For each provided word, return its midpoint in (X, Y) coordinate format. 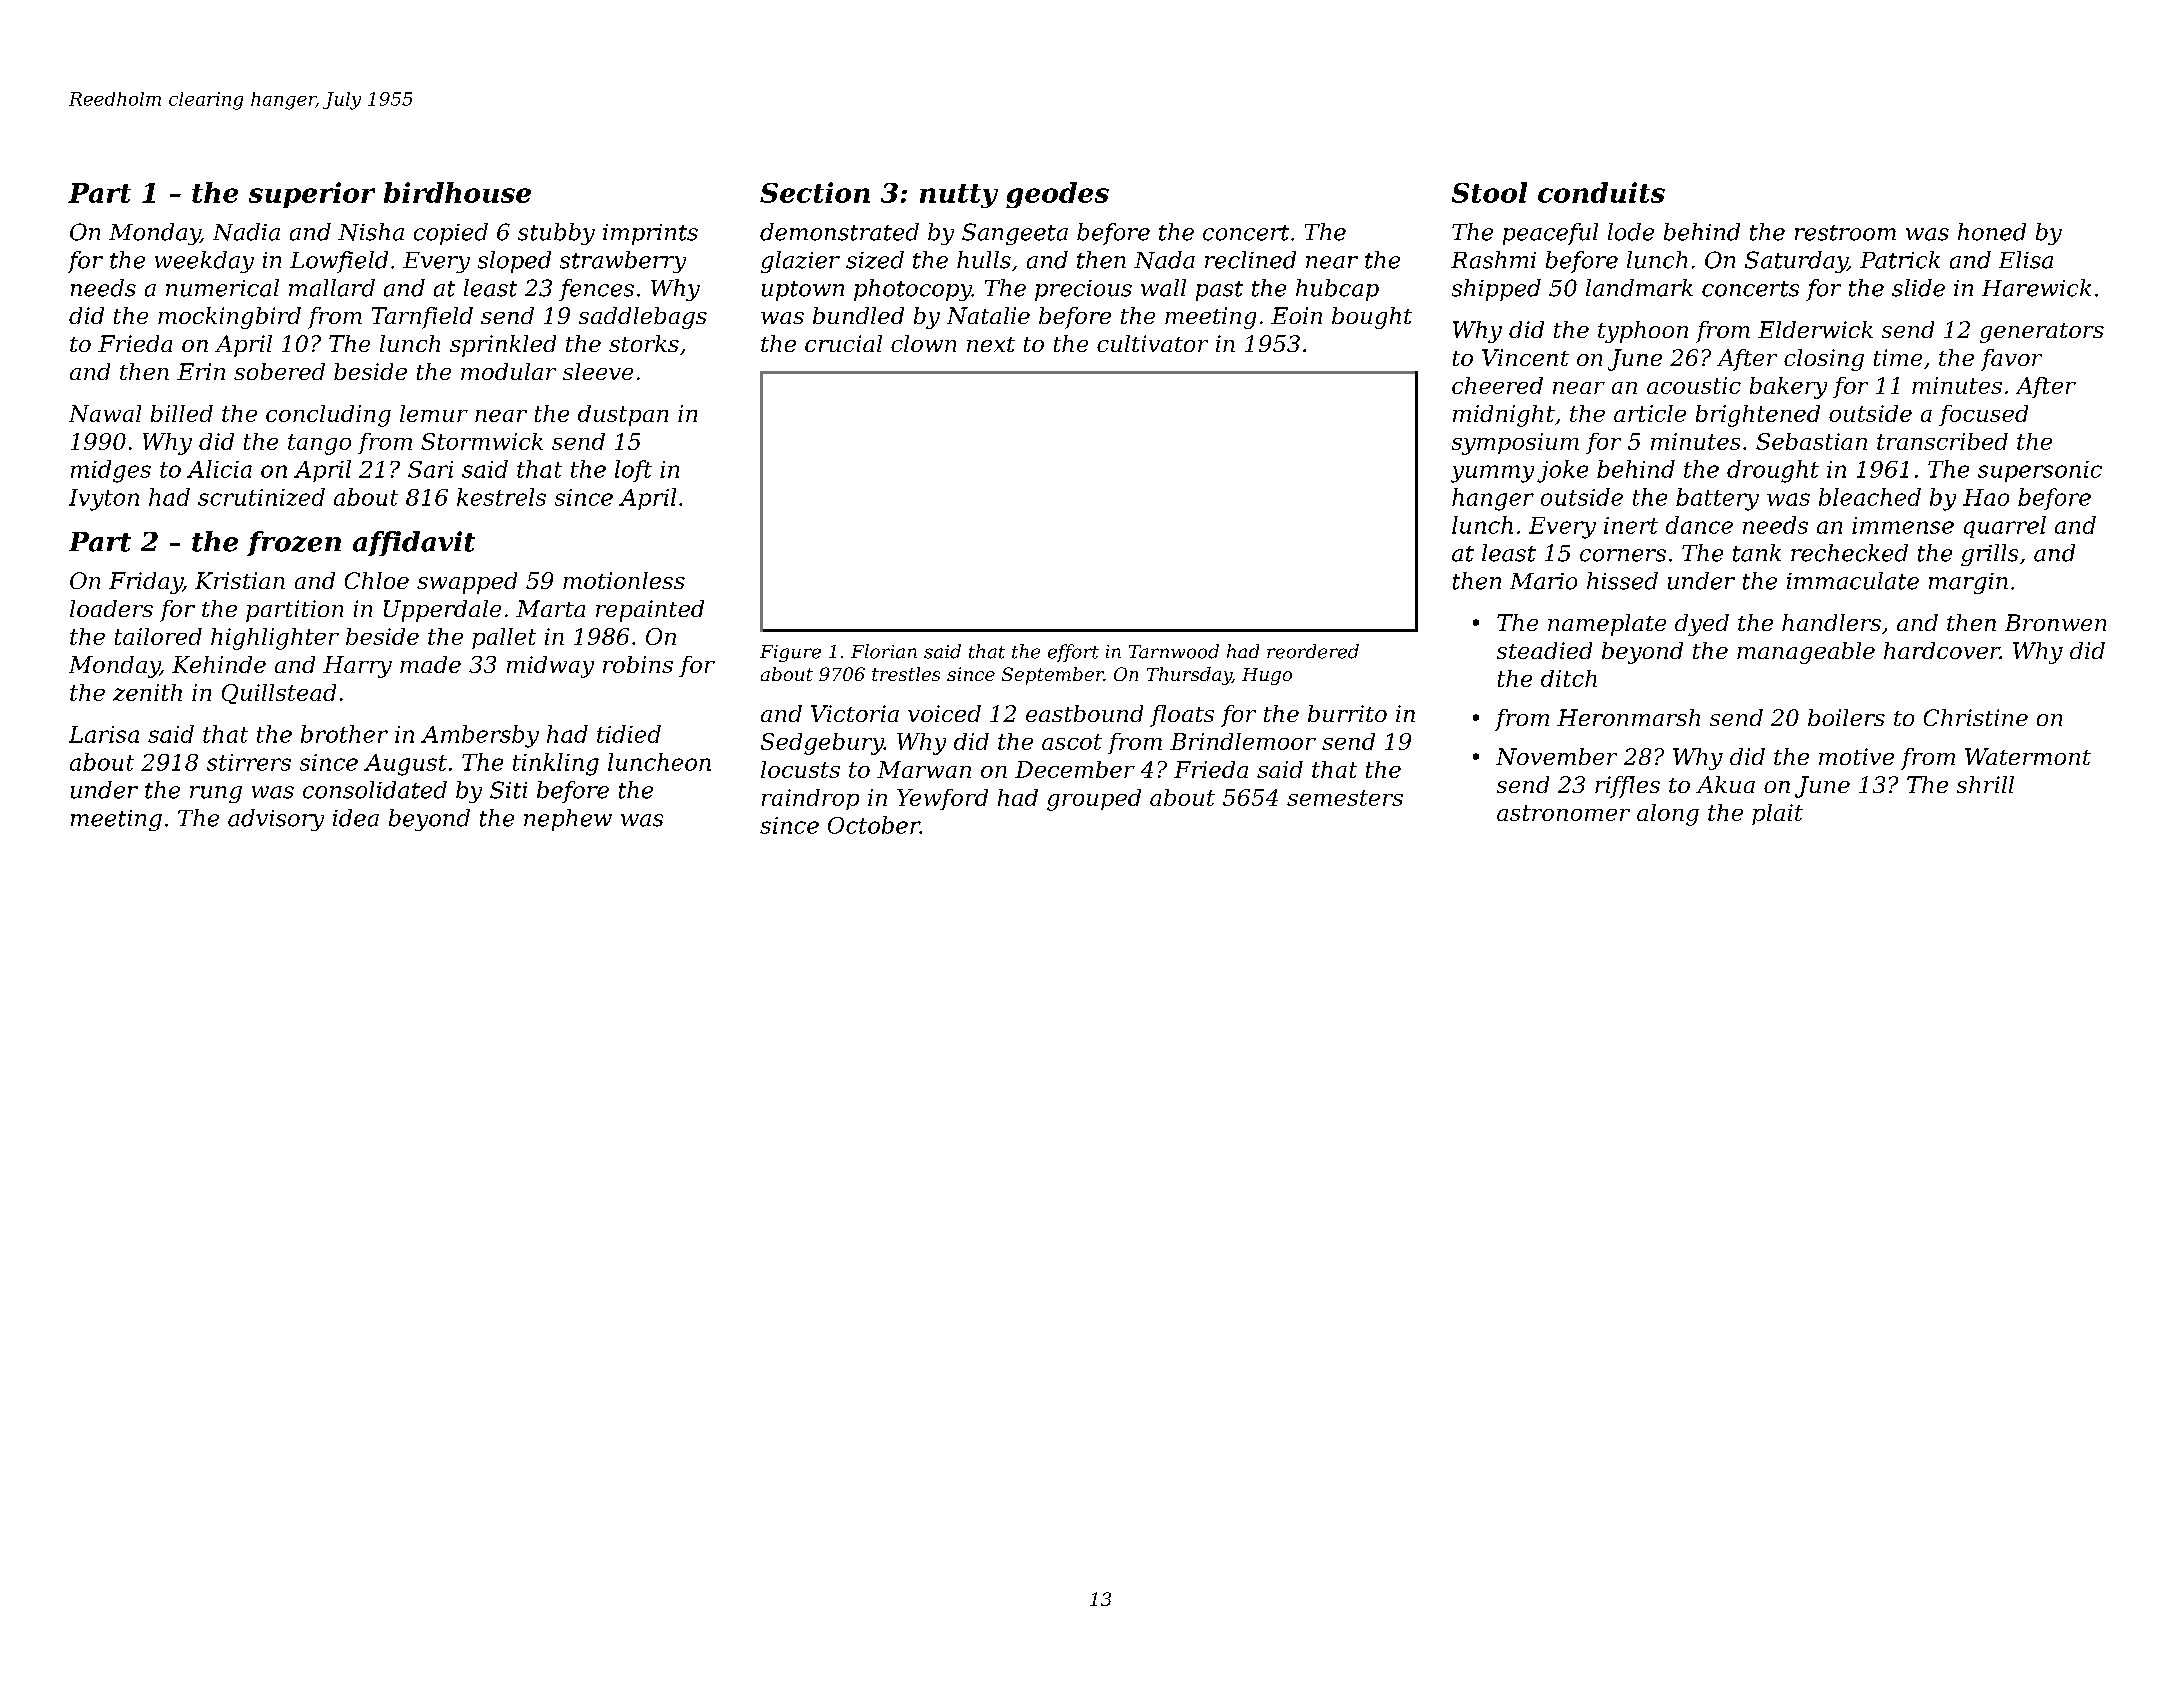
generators (2042, 333)
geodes (1057, 195)
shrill (1985, 784)
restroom (1845, 233)
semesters (1345, 798)
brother (344, 734)
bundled (858, 315)
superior (312, 195)
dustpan (623, 415)
